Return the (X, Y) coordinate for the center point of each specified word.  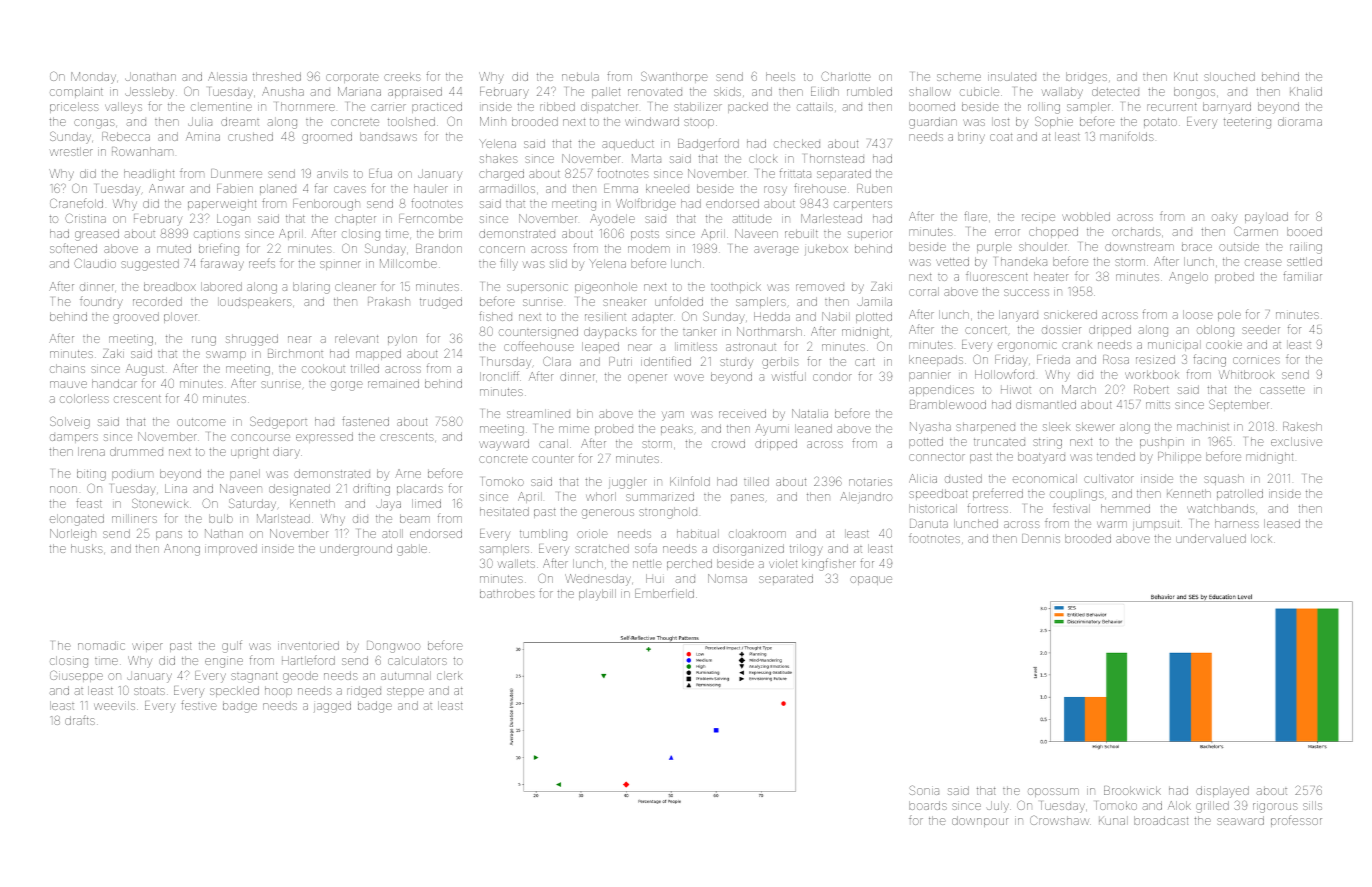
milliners (134, 518)
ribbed (557, 106)
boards (928, 805)
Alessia (227, 76)
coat (1001, 137)
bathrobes (507, 593)
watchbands (1221, 508)
